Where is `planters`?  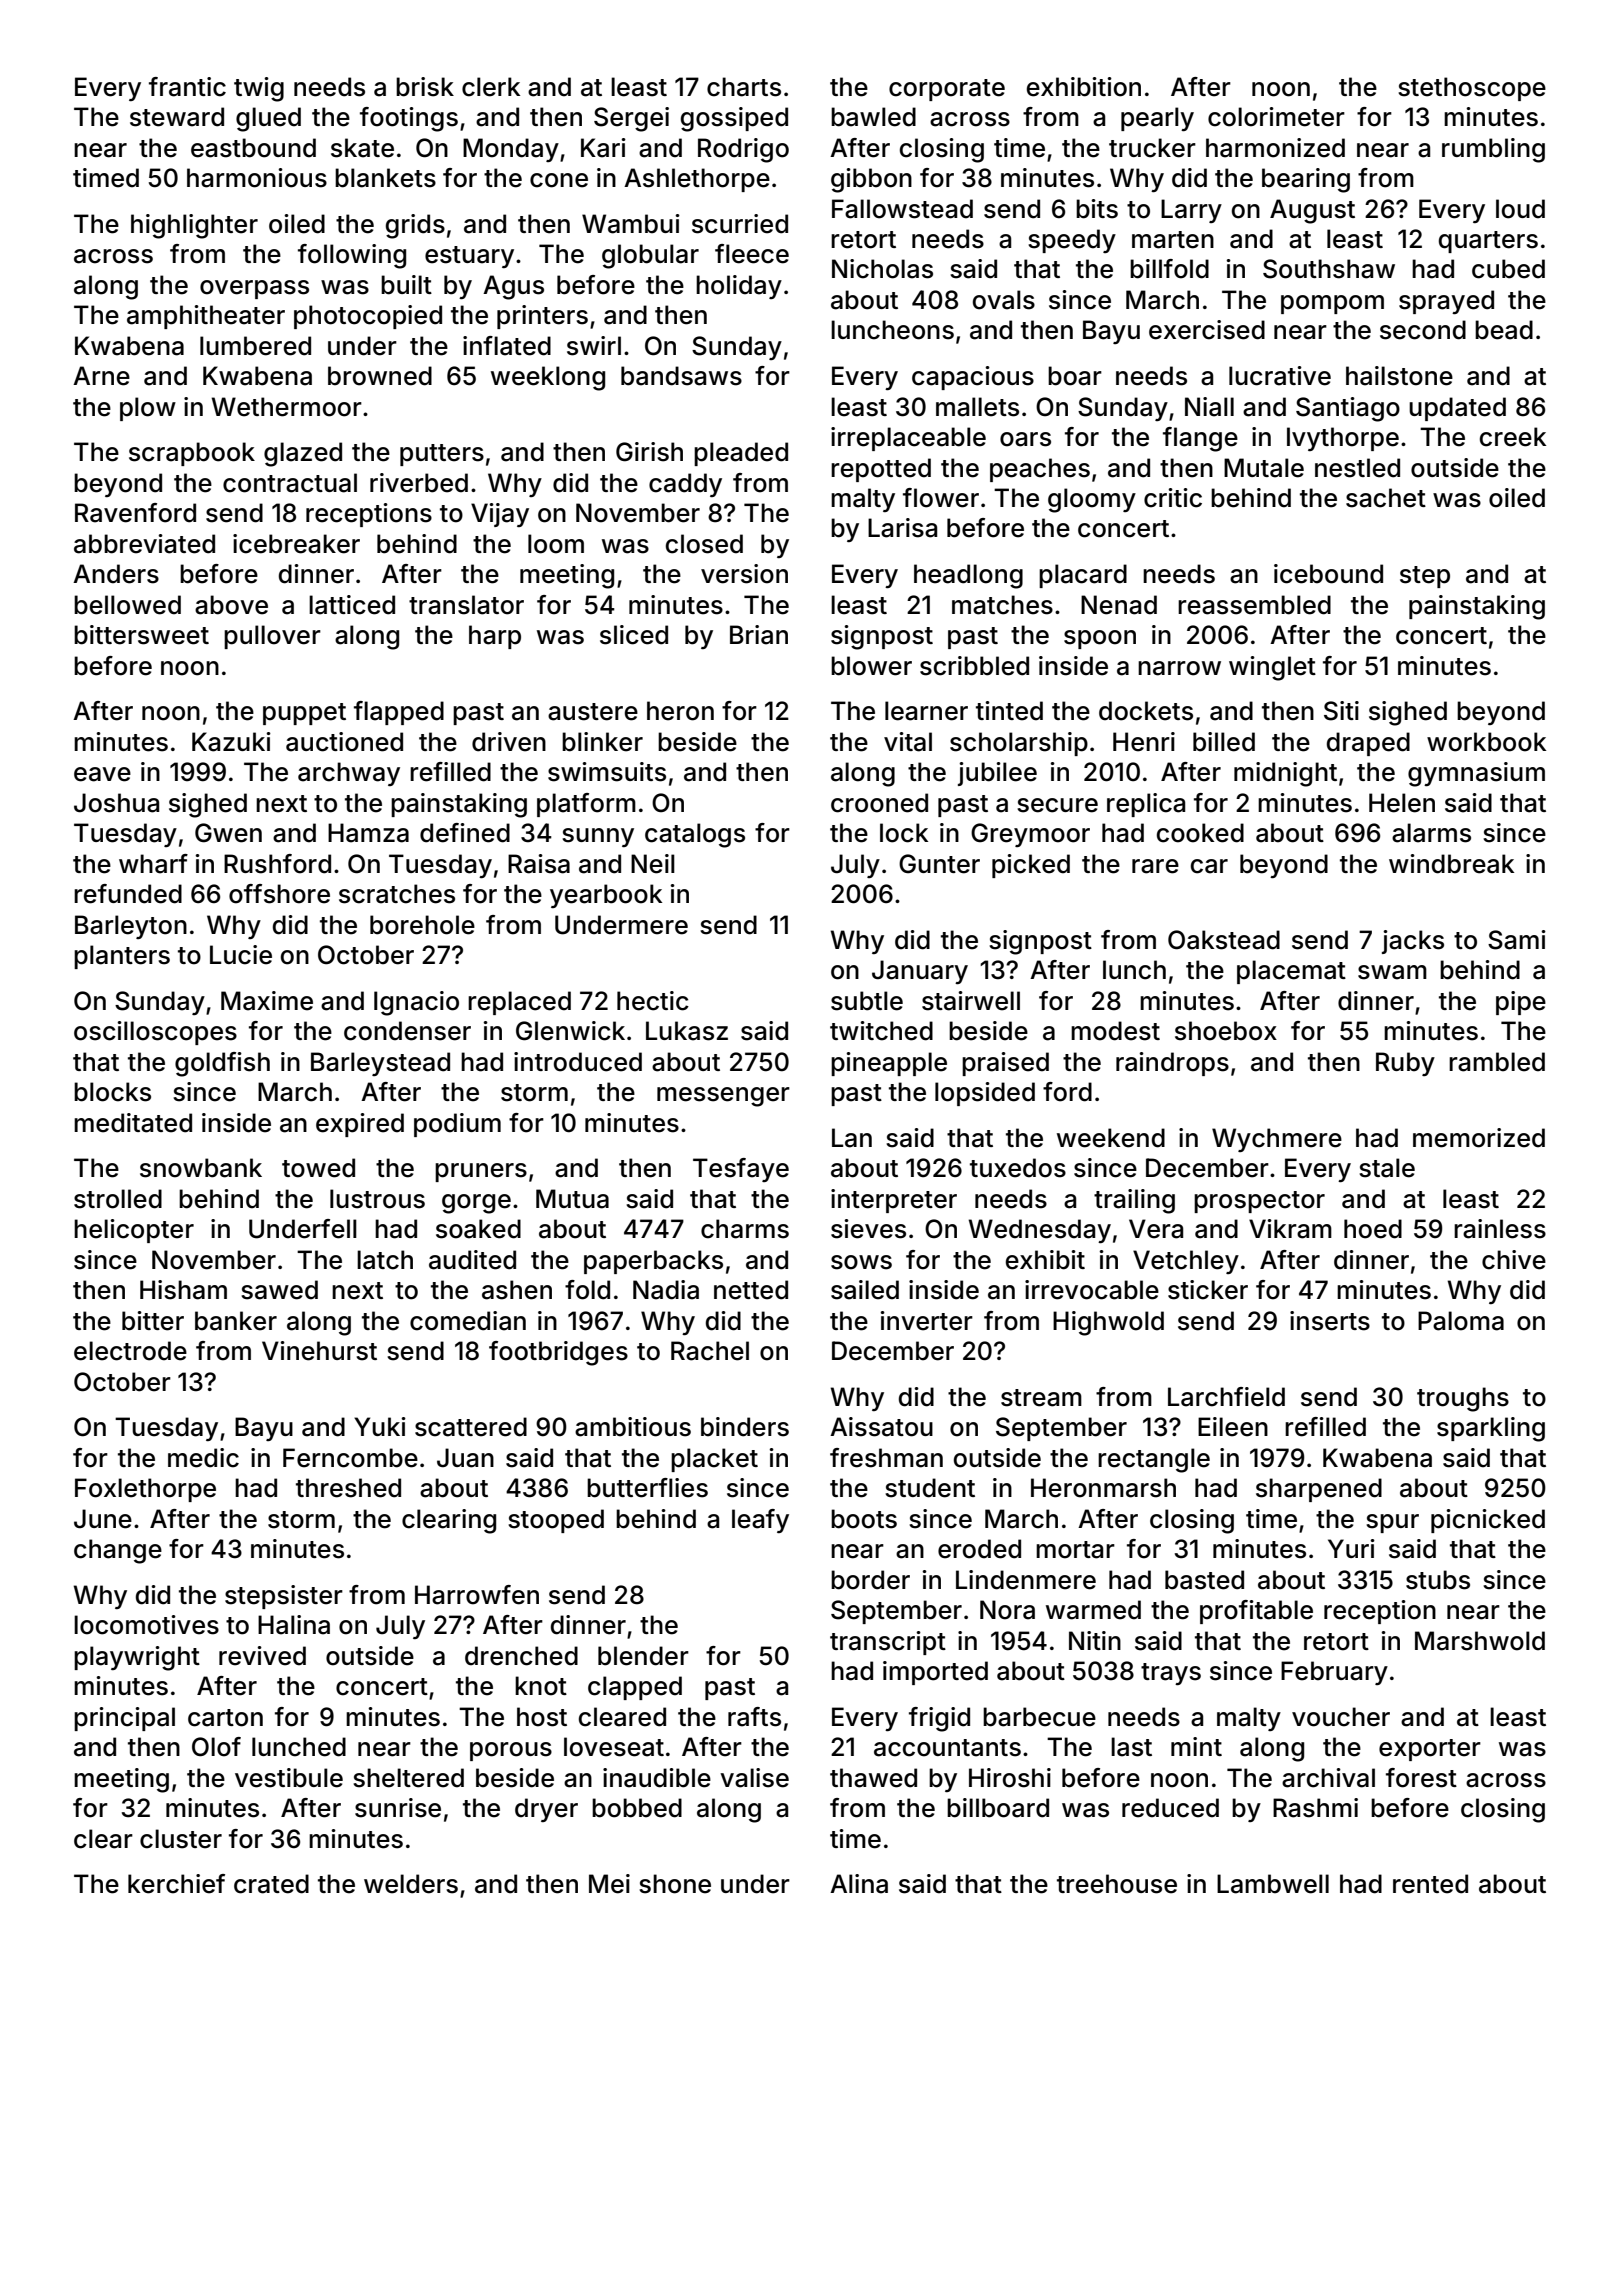
planters is located at coordinates (122, 957).
